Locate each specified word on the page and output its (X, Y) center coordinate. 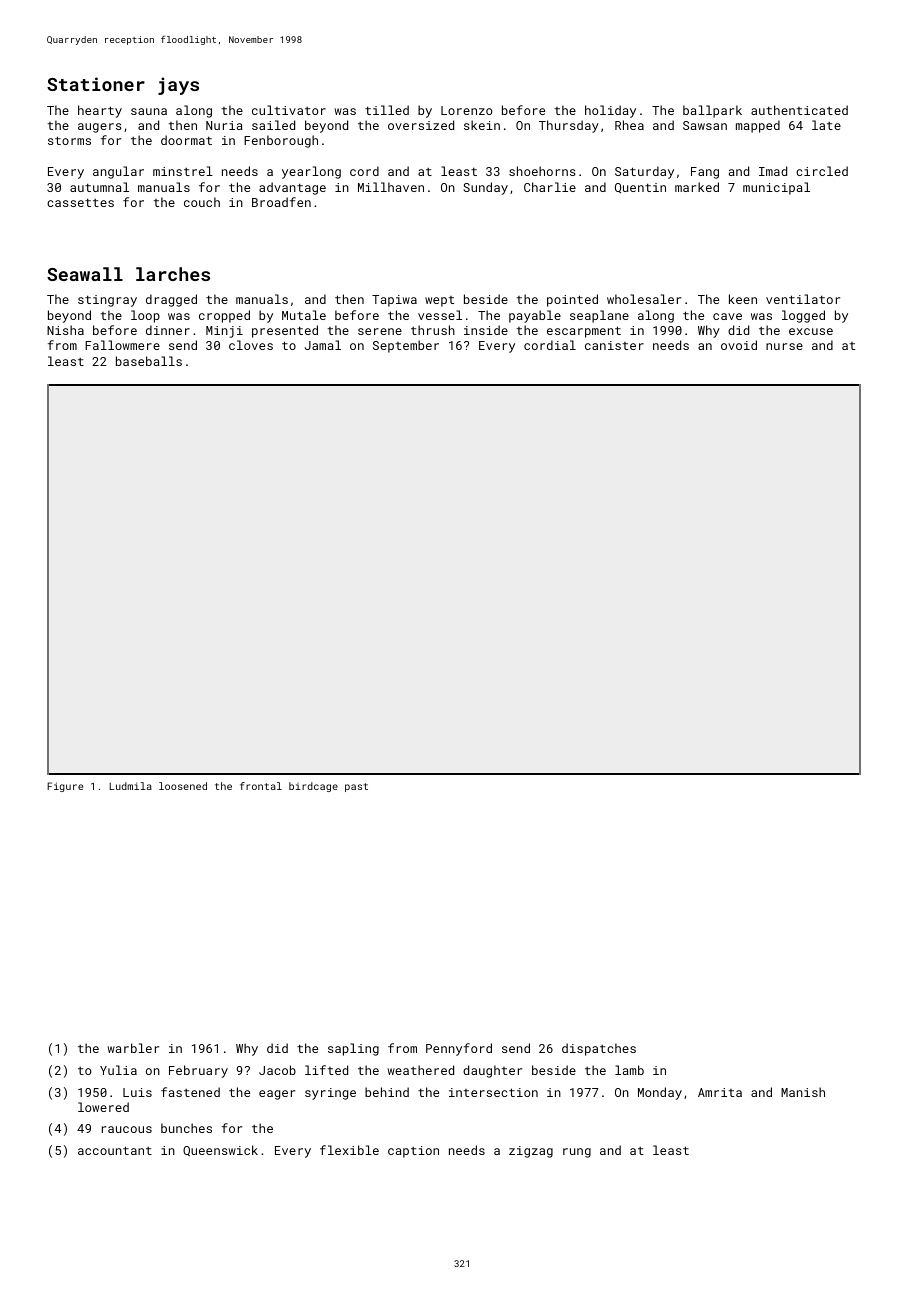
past (356, 787)
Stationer (96, 84)
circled (822, 171)
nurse (784, 346)
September (406, 346)
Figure (65, 787)
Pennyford (459, 1049)
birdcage (313, 787)
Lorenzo (467, 110)
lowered (103, 1107)
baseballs (149, 361)
